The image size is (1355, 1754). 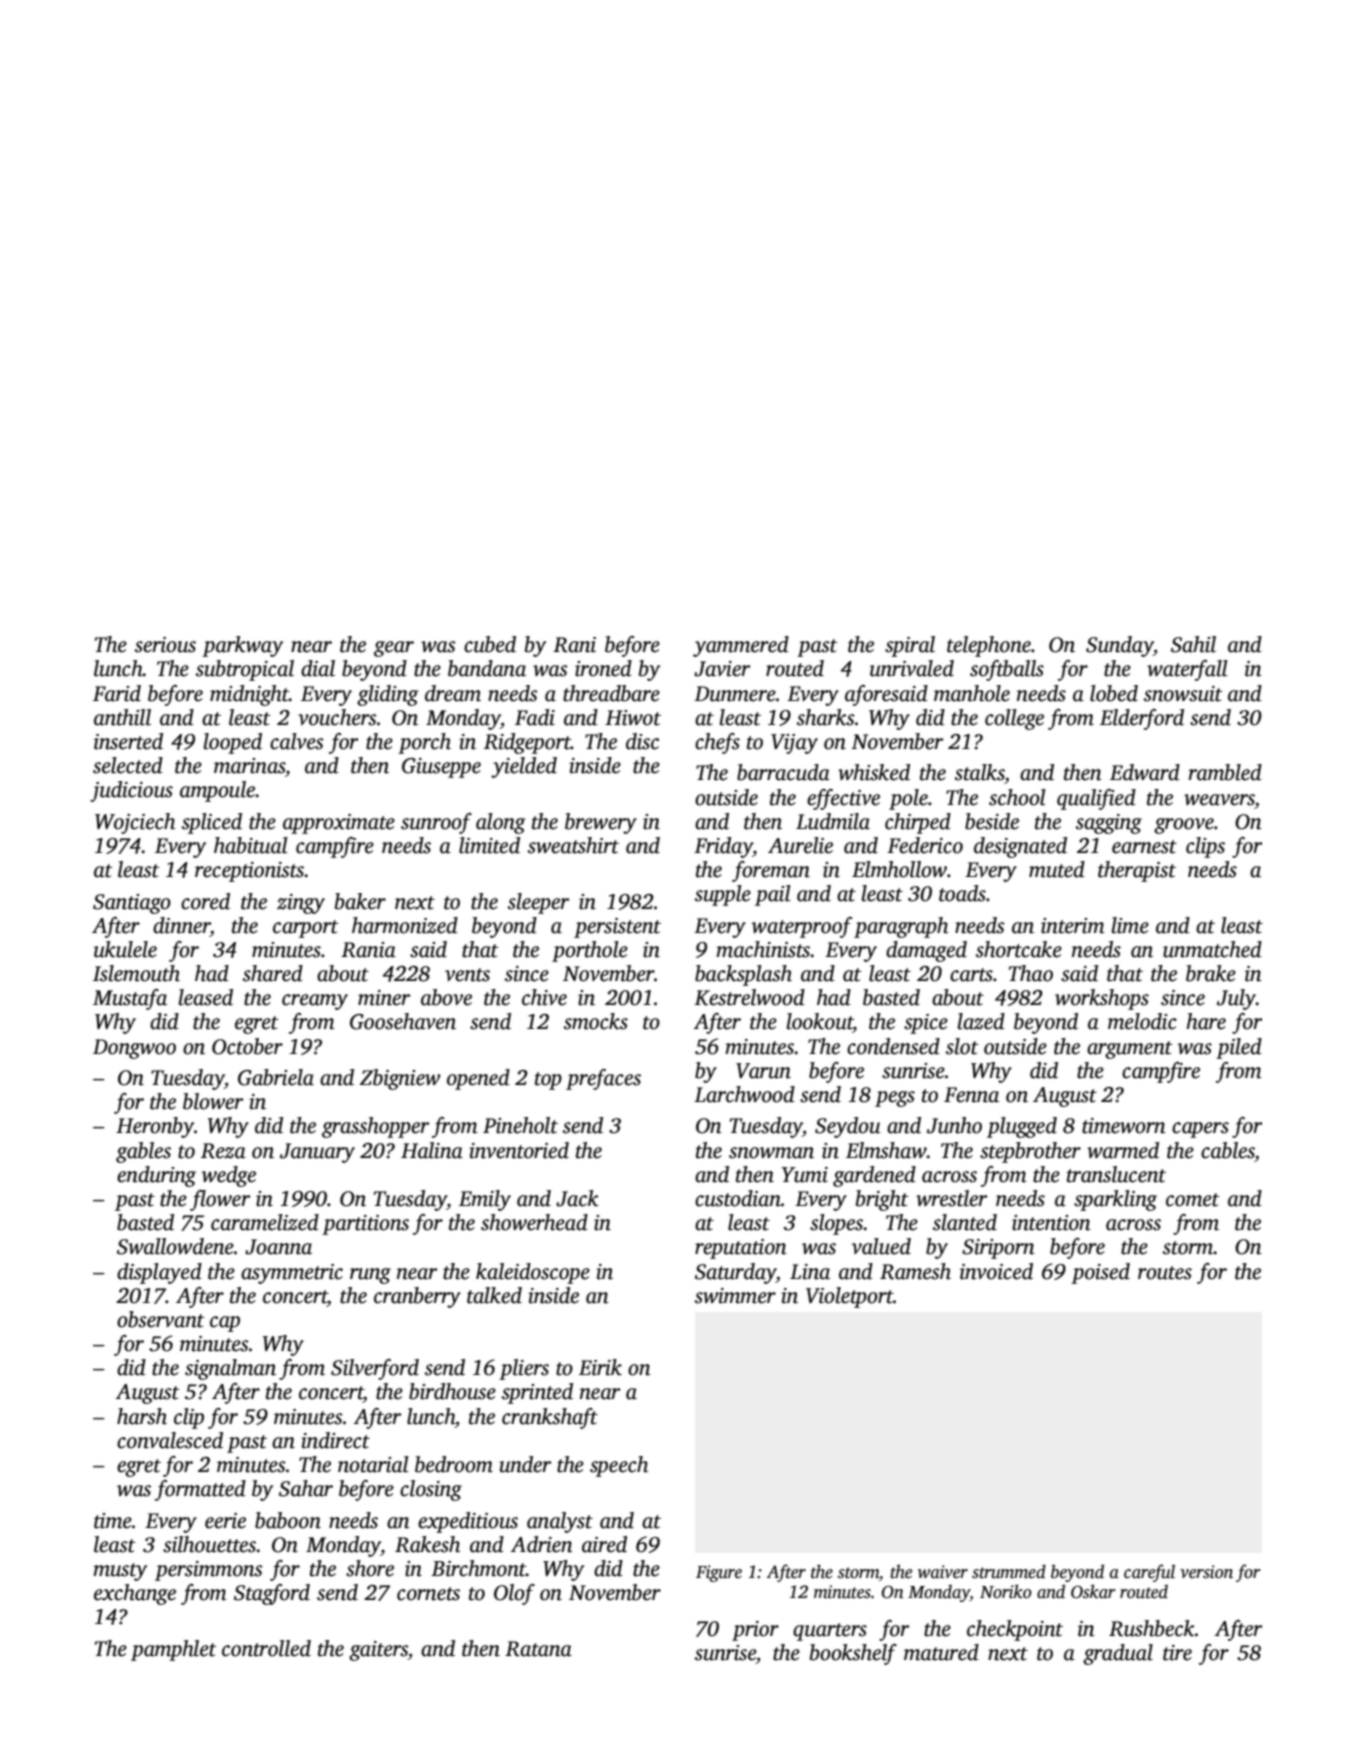 What do you see at coordinates (723, 847) in the screenshot?
I see `Friday` at bounding box center [723, 847].
